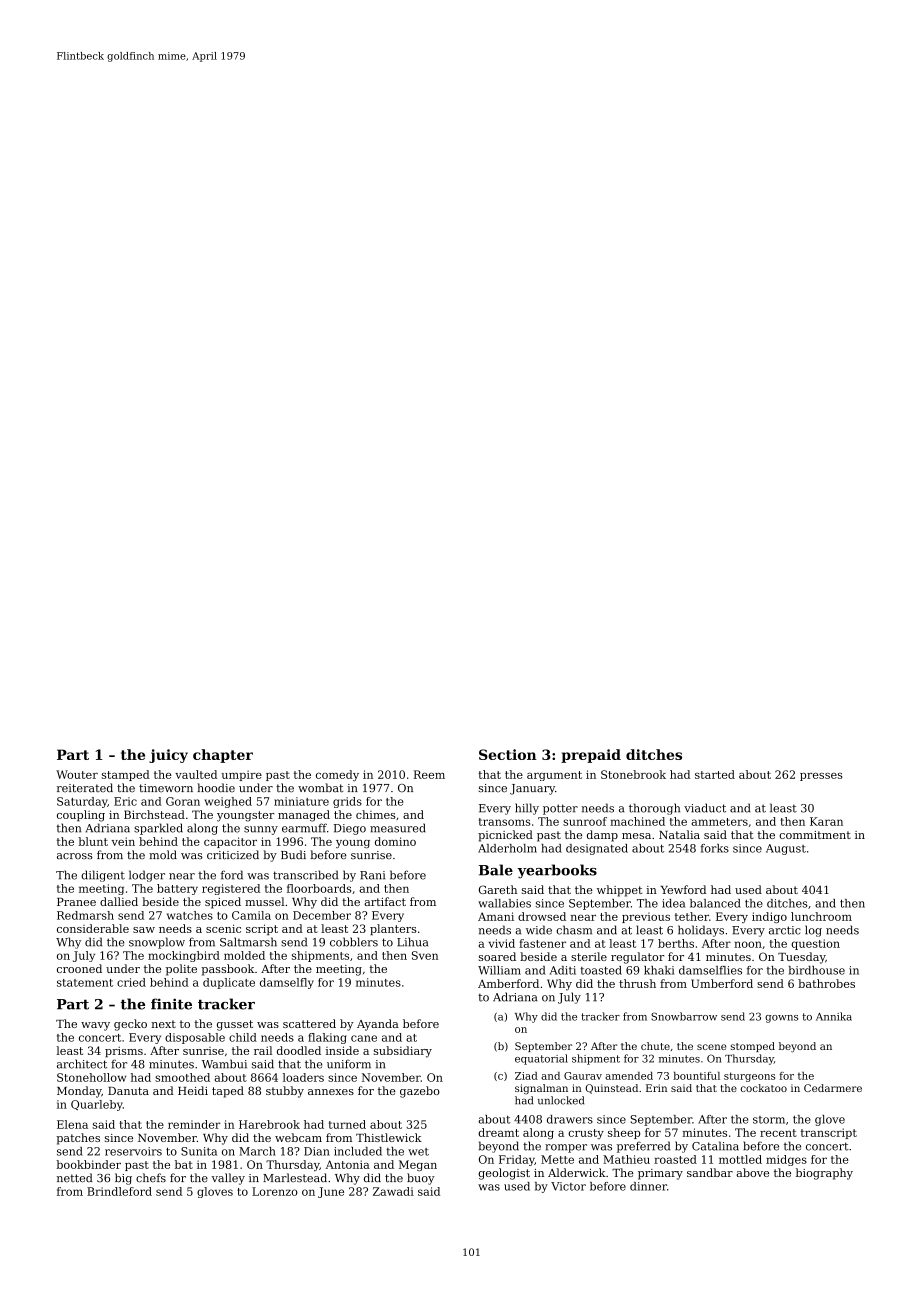 The image size is (924, 1308). What do you see at coordinates (199, 1151) in the page?
I see `Sunita` at bounding box center [199, 1151].
